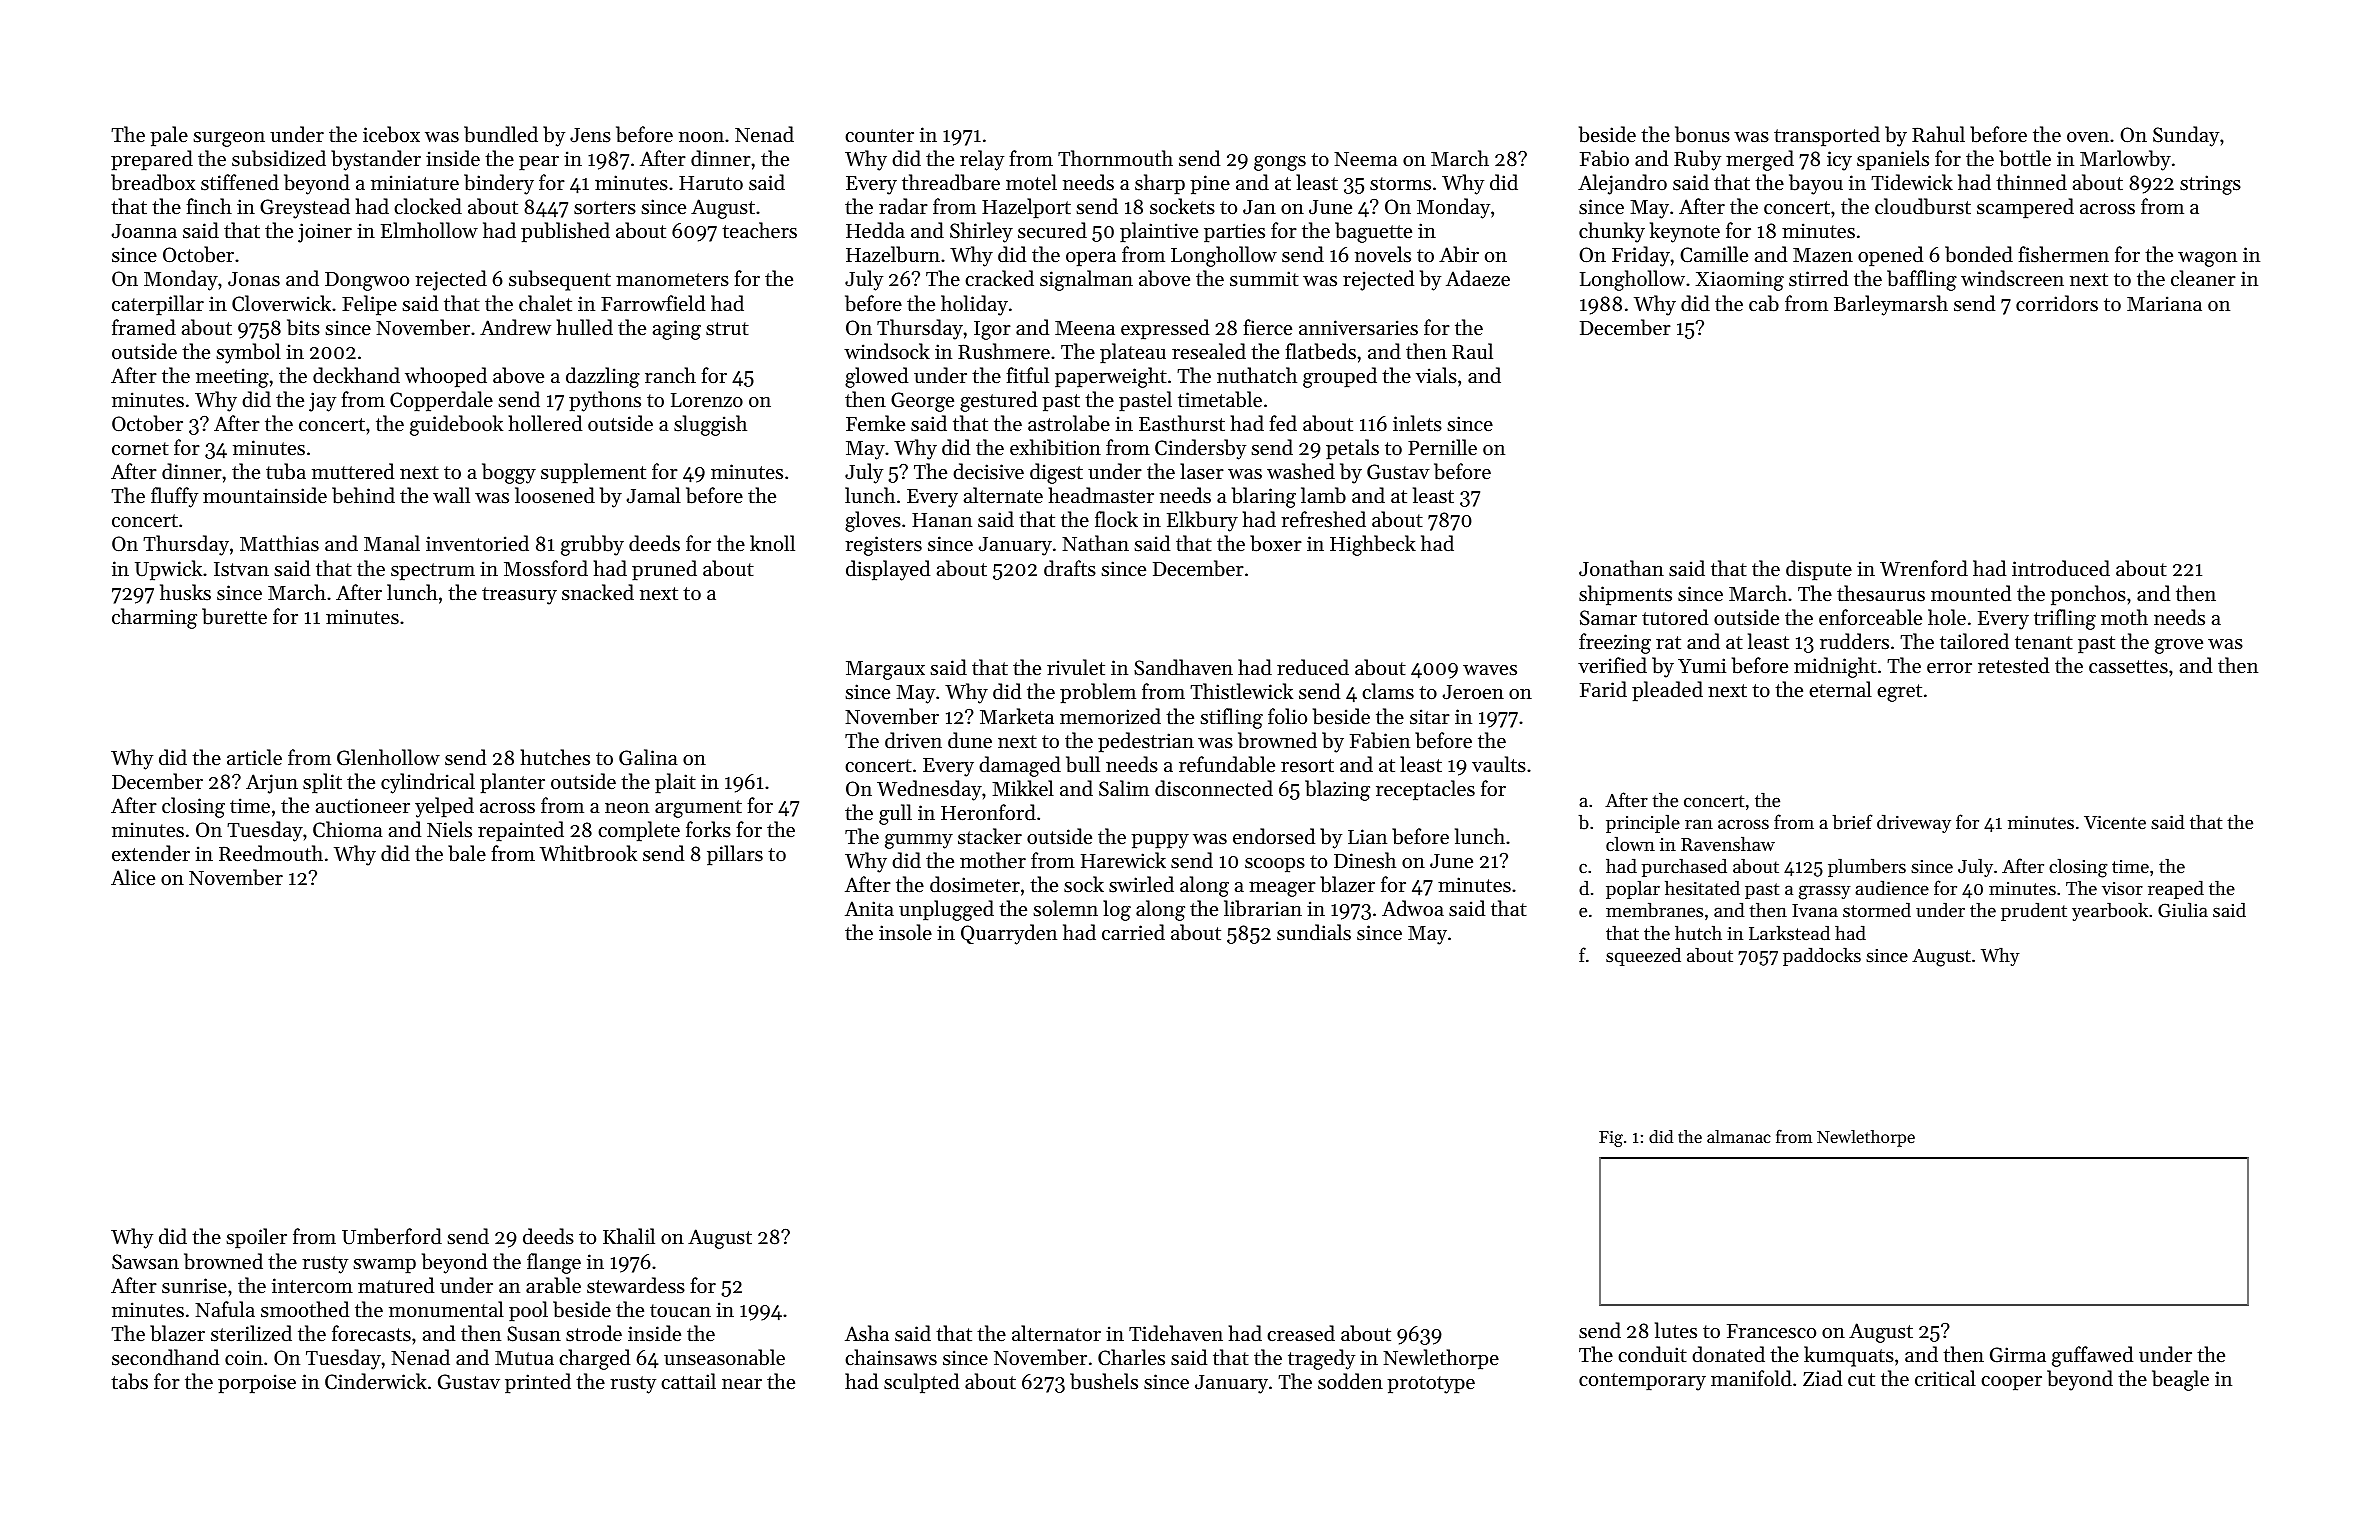 This screenshot has height=1540, width=2380. I want to click on sunrise, so click(194, 1286).
